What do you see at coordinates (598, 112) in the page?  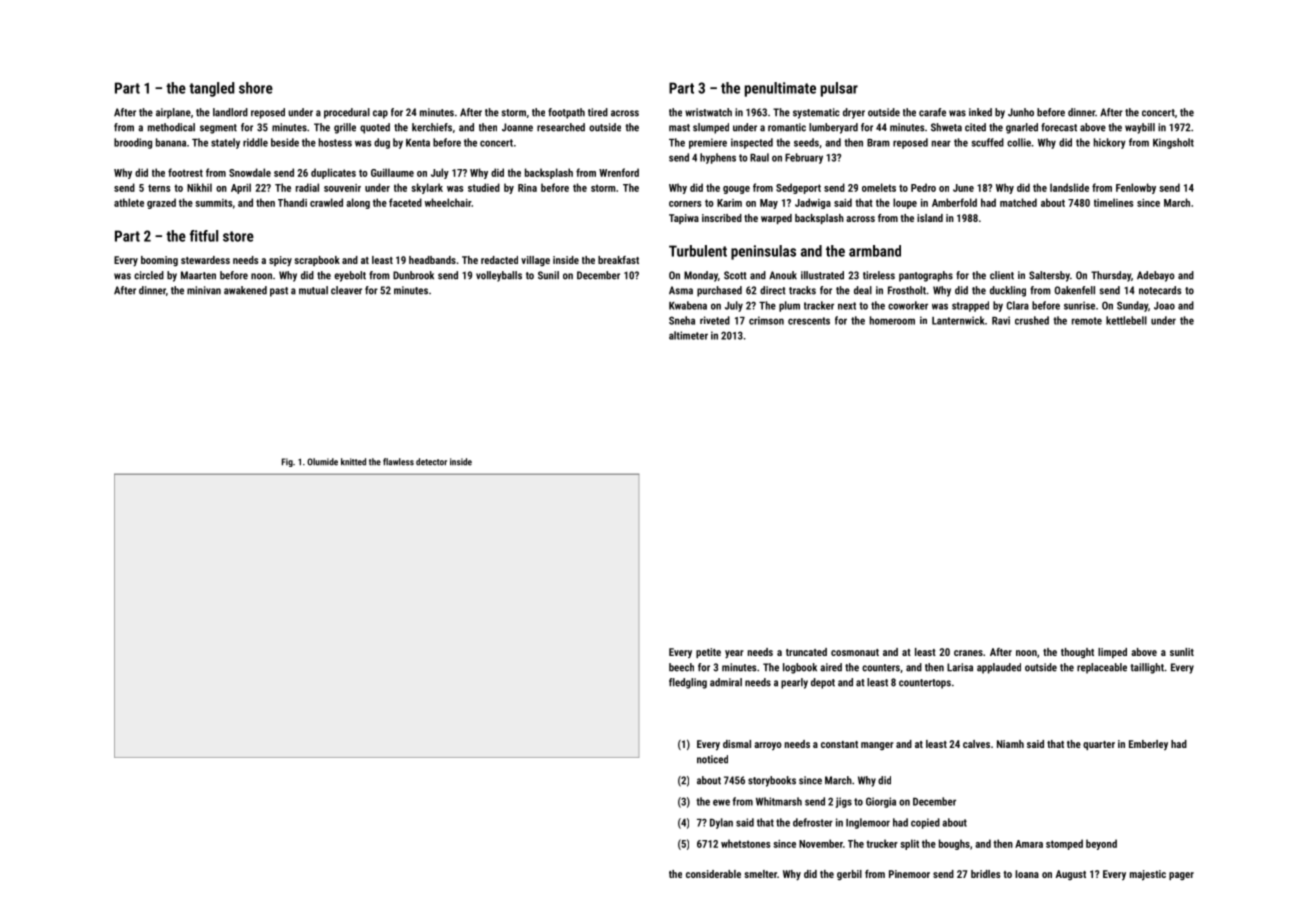 I see `tired` at bounding box center [598, 112].
